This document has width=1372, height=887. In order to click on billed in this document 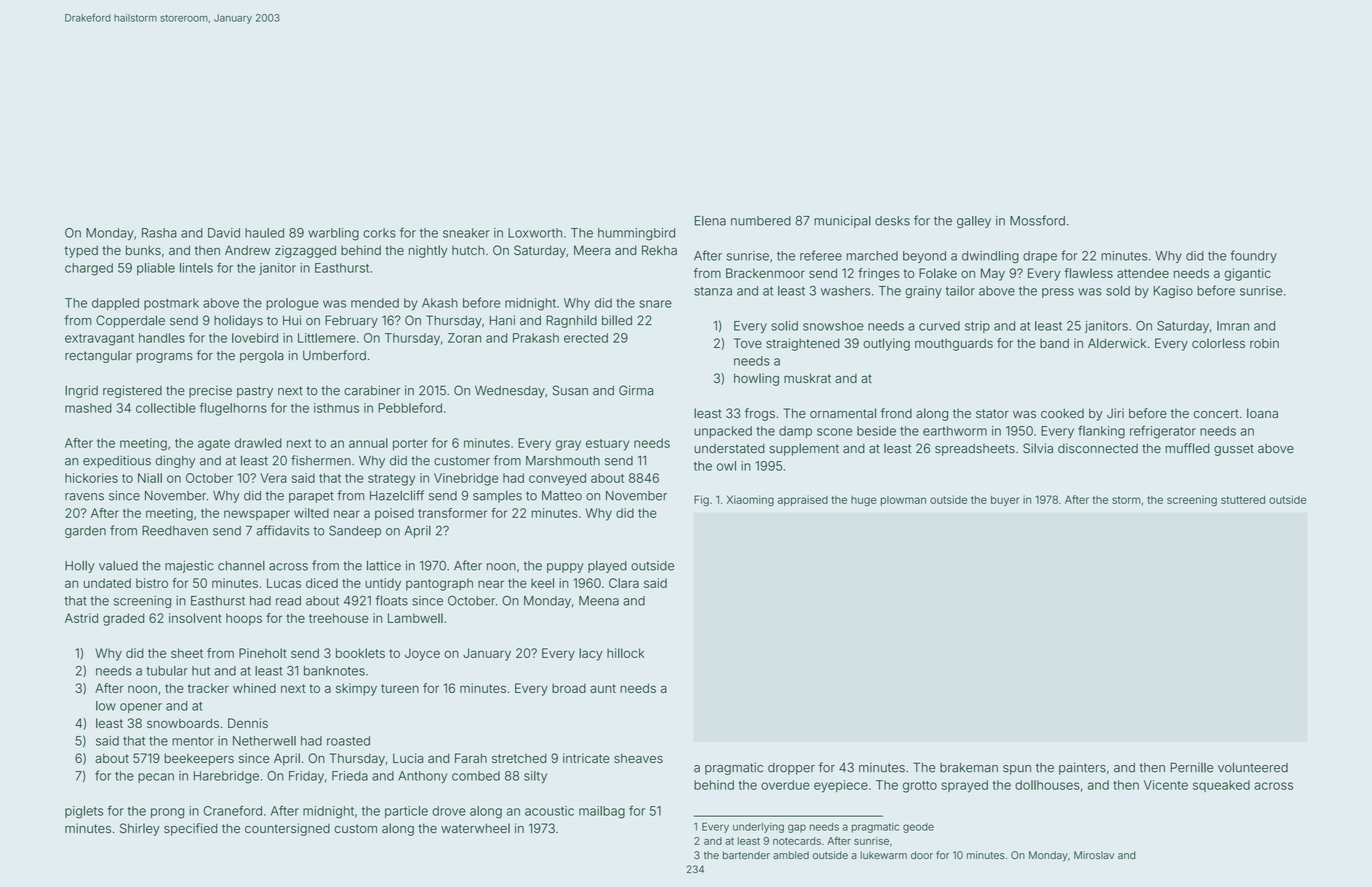, I will do `click(617, 320)`.
